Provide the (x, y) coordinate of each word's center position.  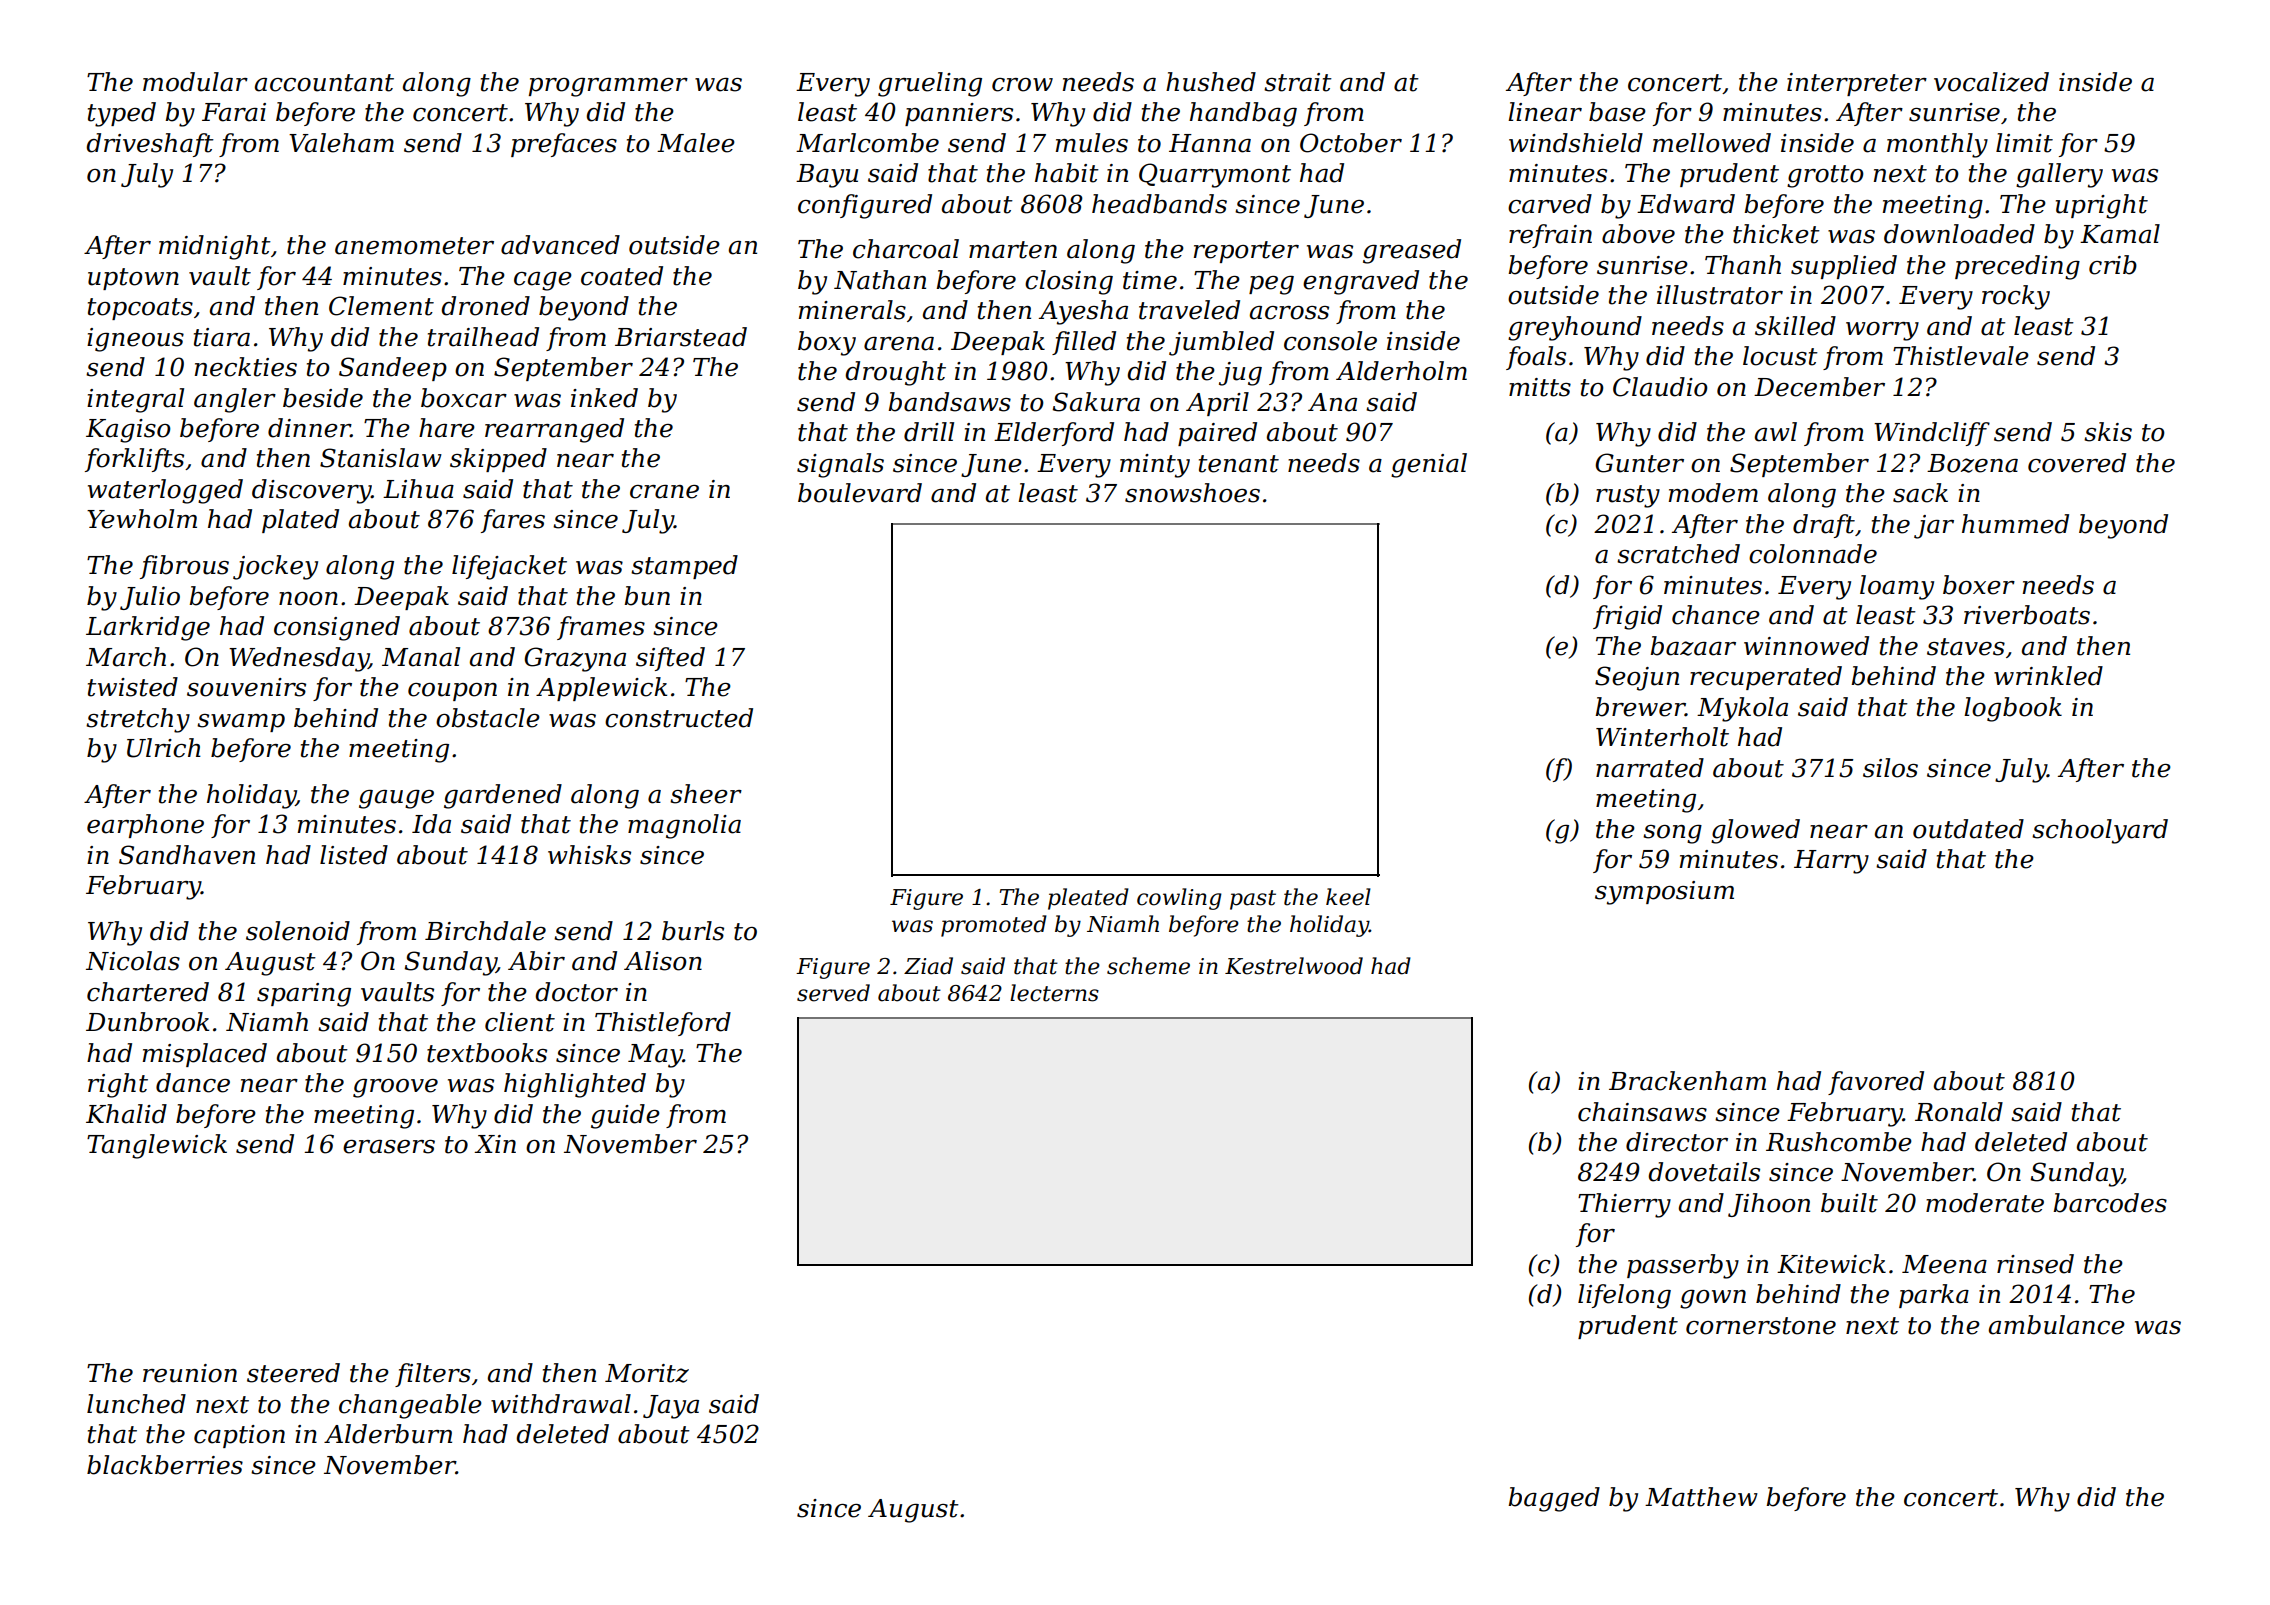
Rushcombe (1839, 1142)
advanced (560, 245)
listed (354, 855)
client (520, 1022)
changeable (410, 1406)
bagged (1554, 1499)
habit (1067, 173)
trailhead (483, 337)
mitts (1540, 387)
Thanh (1743, 265)
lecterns (1054, 993)
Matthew (1701, 1497)
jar (1934, 527)
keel (1348, 897)
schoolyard (2100, 831)
